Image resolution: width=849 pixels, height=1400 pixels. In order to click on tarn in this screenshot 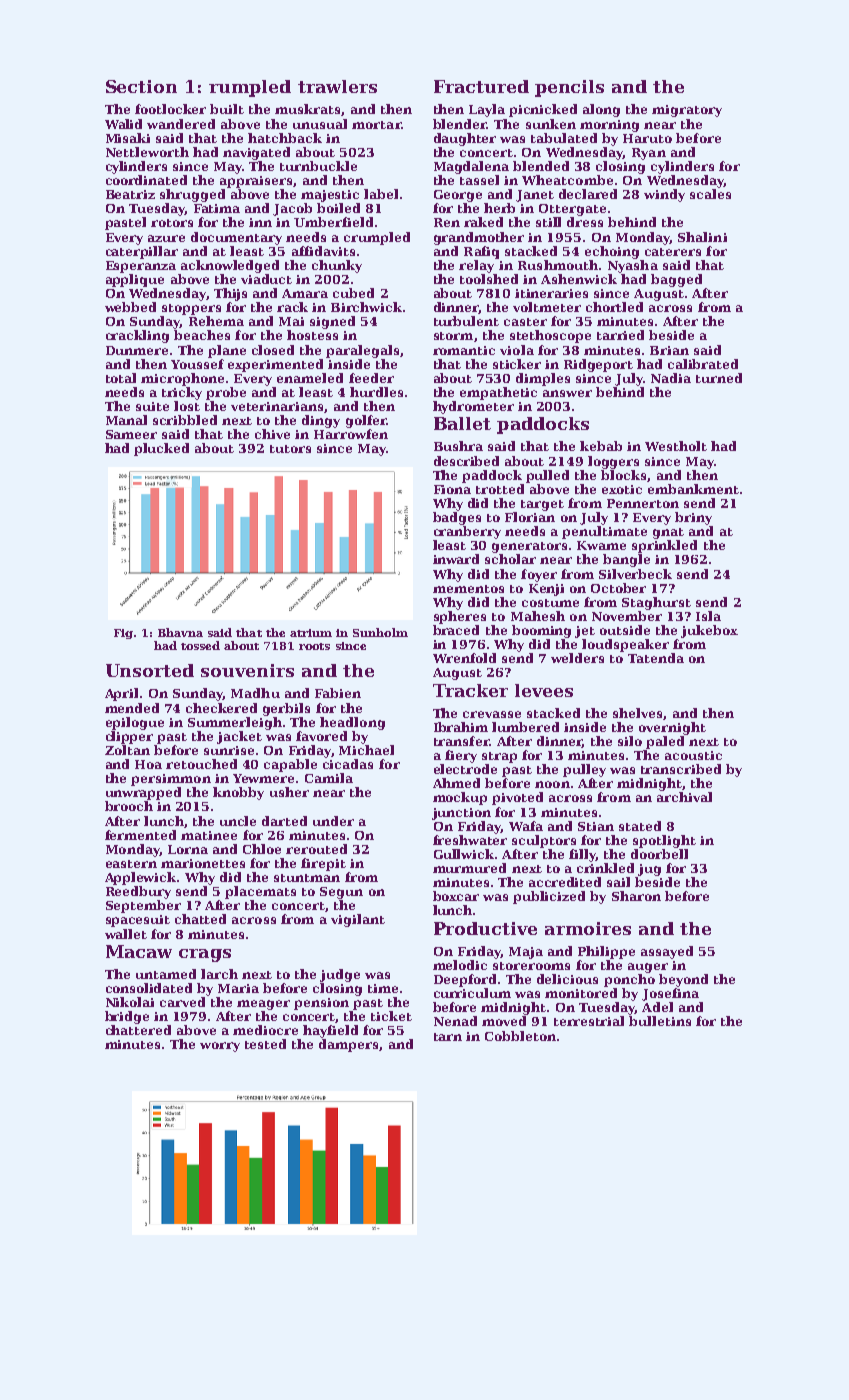, I will do `click(448, 1037)`.
